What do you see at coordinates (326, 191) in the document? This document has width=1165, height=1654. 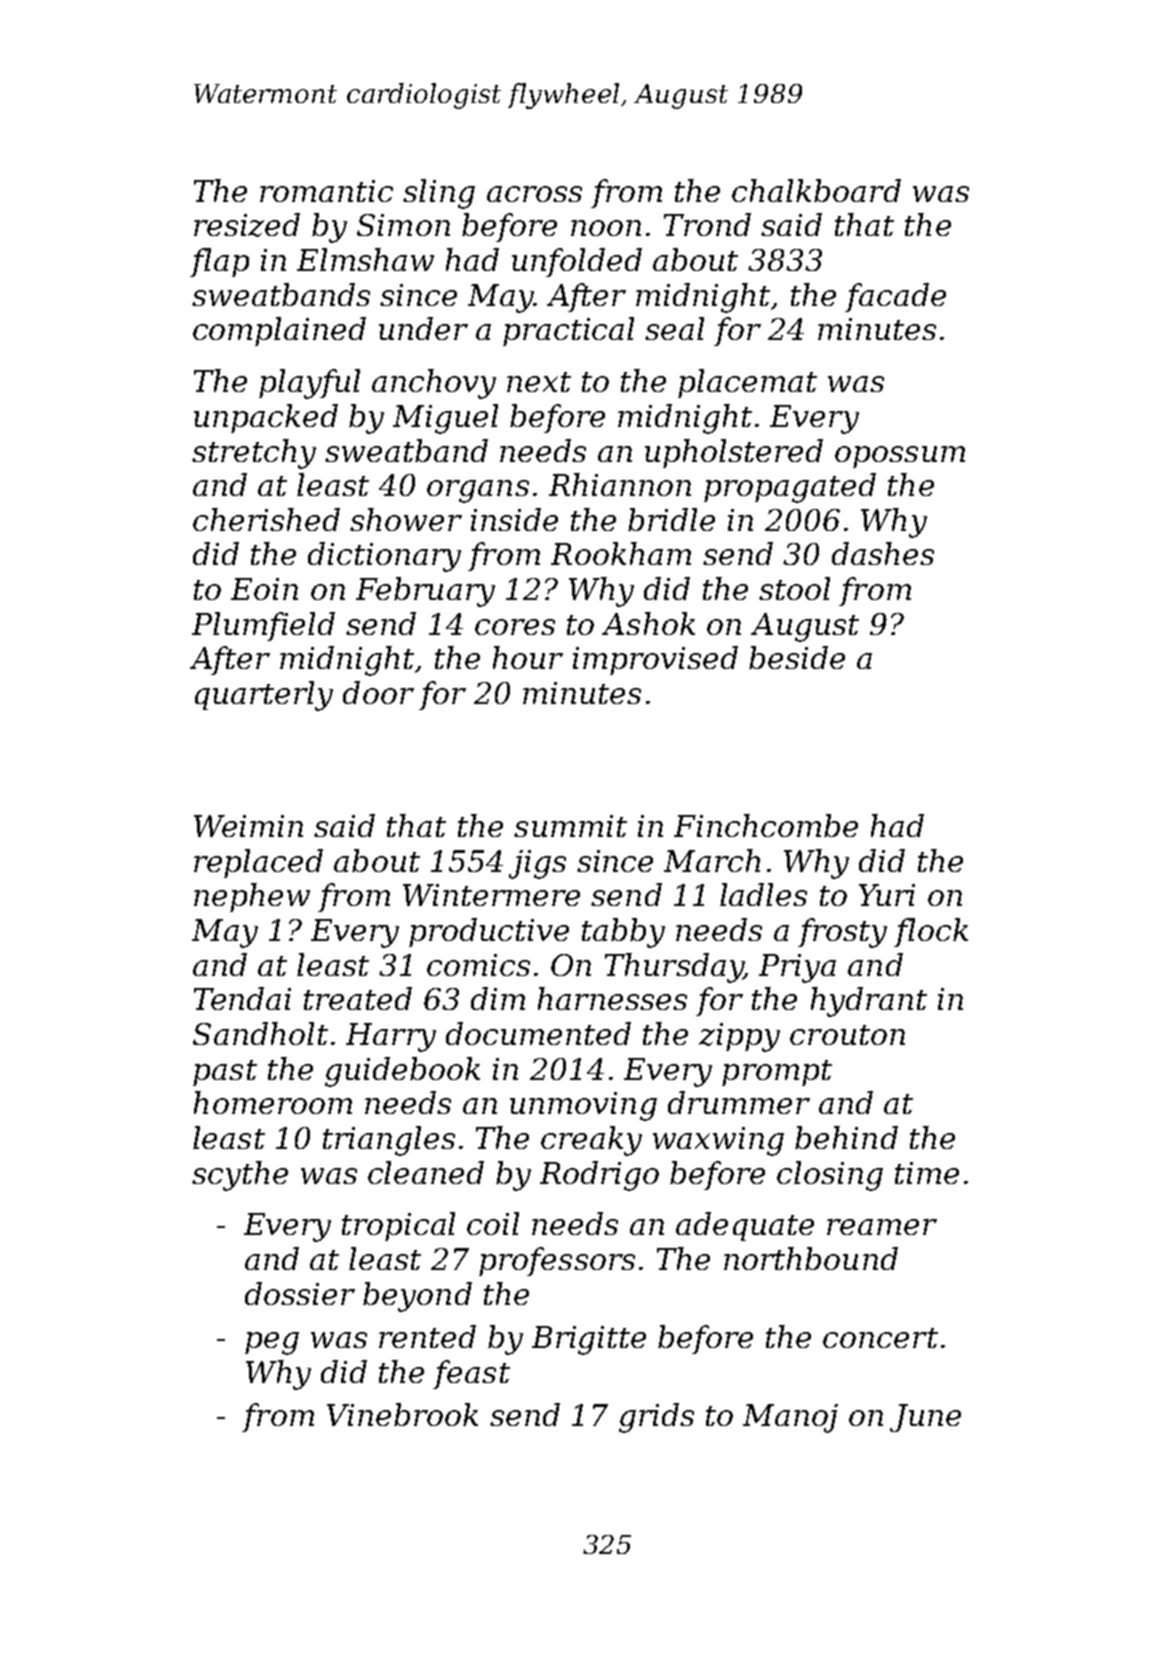 I see `romantic` at bounding box center [326, 191].
